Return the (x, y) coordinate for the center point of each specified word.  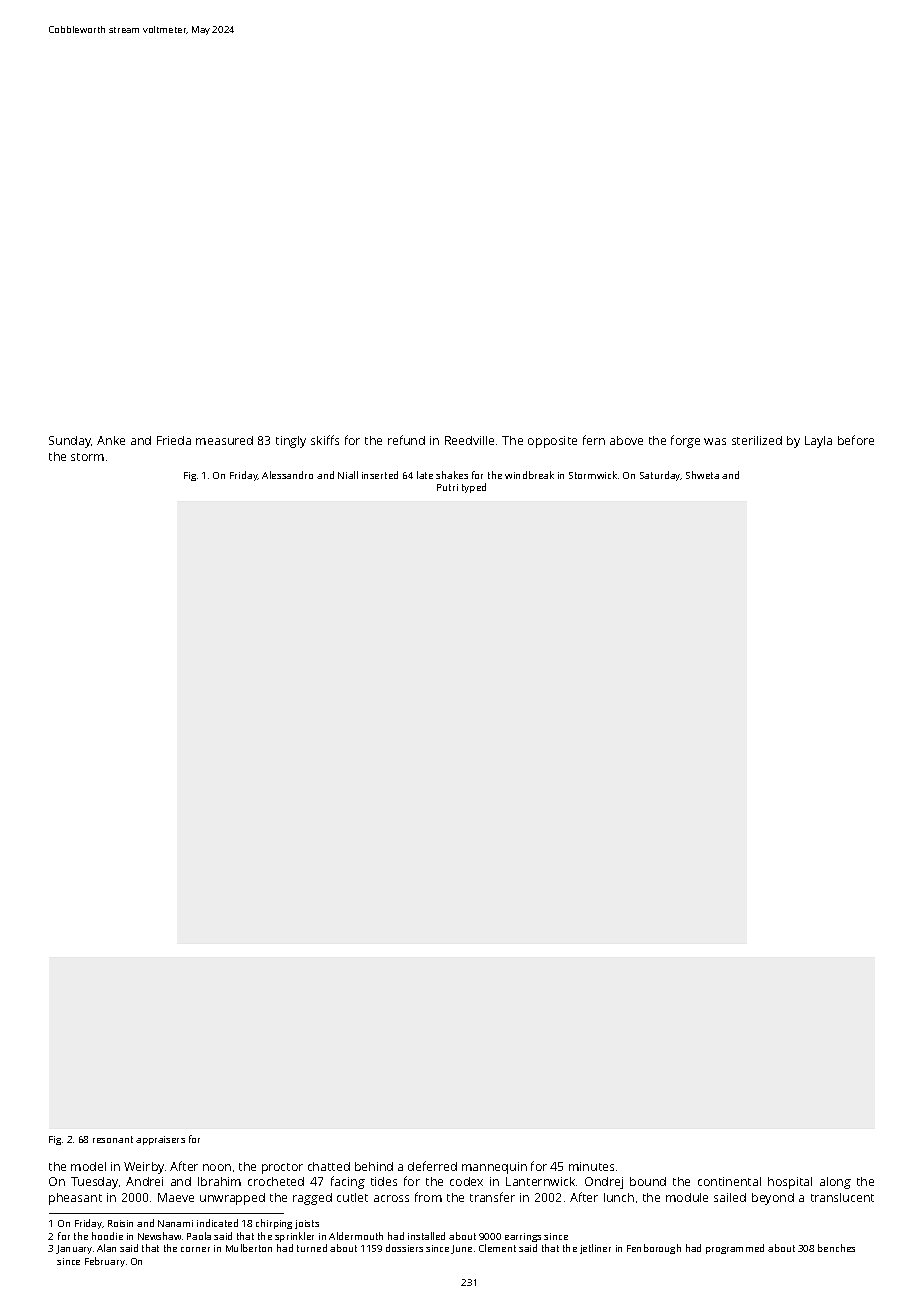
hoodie (107, 1236)
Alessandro (287, 475)
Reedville (469, 440)
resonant (113, 1139)
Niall (348, 475)
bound (648, 1181)
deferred (432, 1166)
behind (374, 1166)
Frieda (174, 440)
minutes (591, 1166)
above (626, 440)
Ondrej (604, 1183)
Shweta (702, 475)
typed (474, 488)
